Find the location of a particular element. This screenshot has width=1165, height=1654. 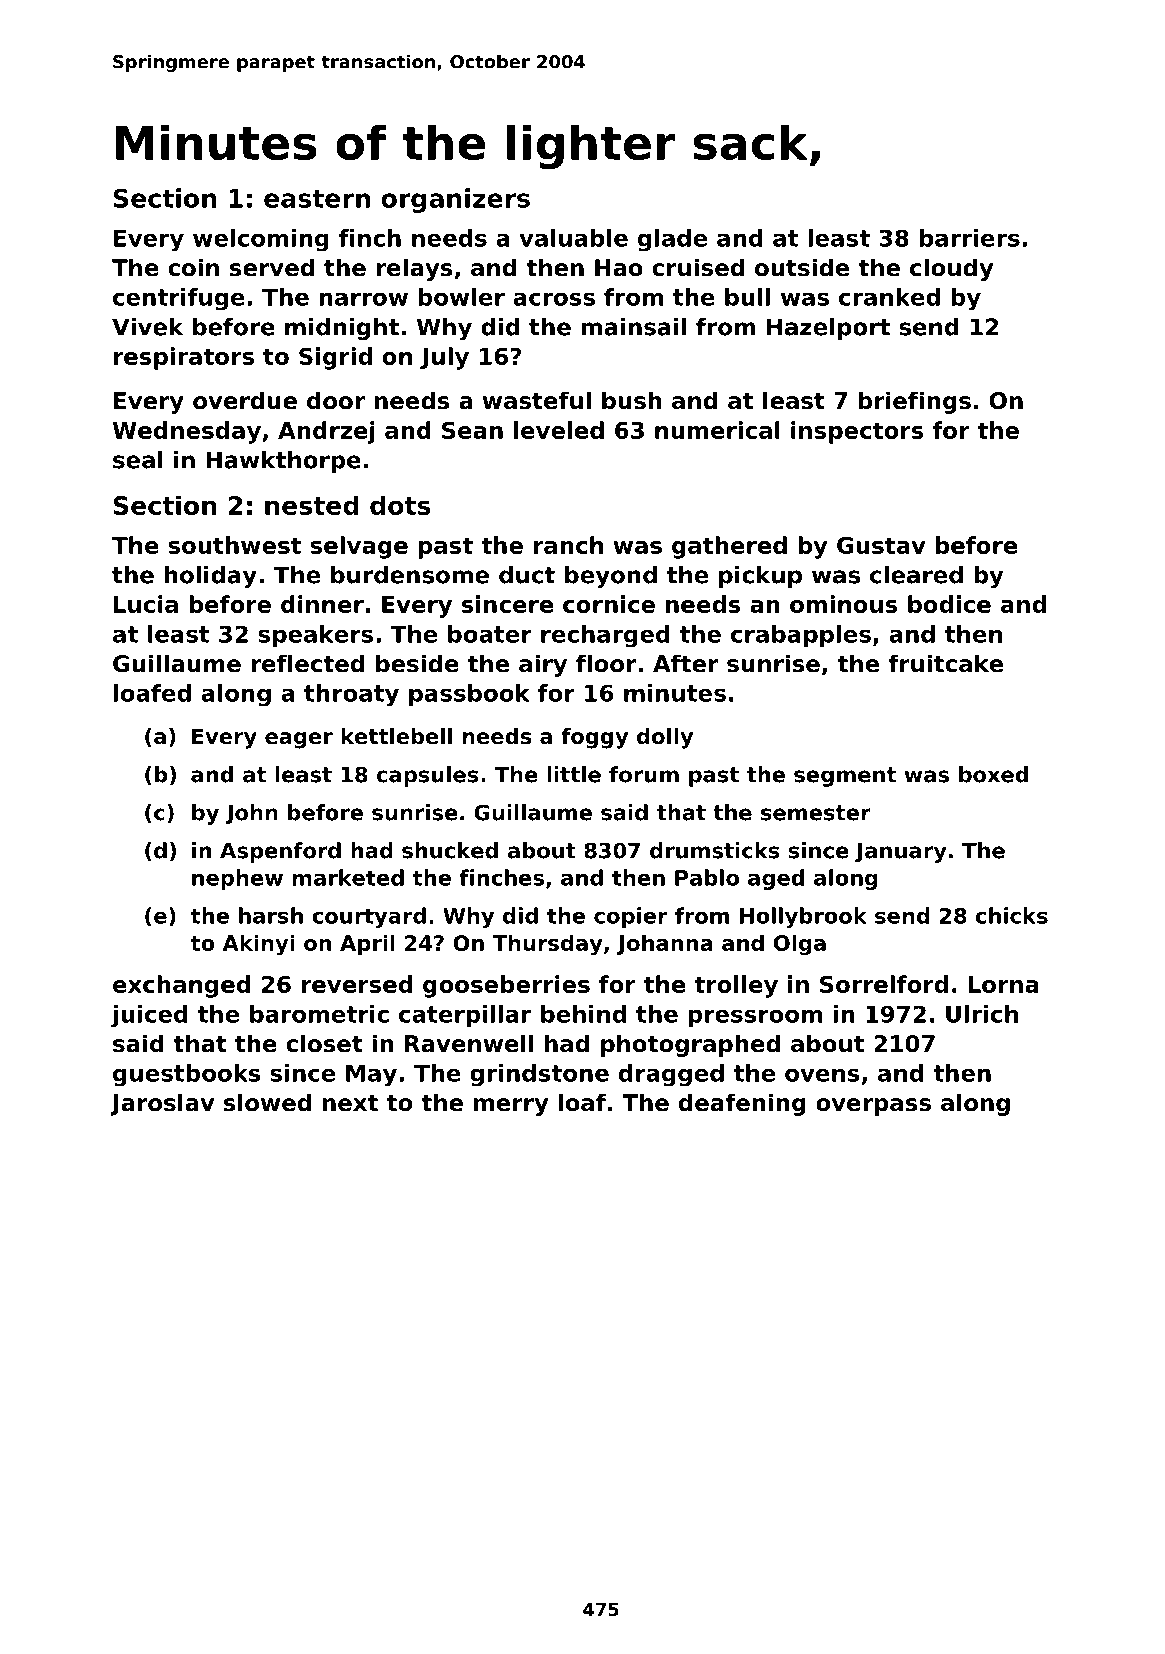

reflected is located at coordinates (307, 663).
